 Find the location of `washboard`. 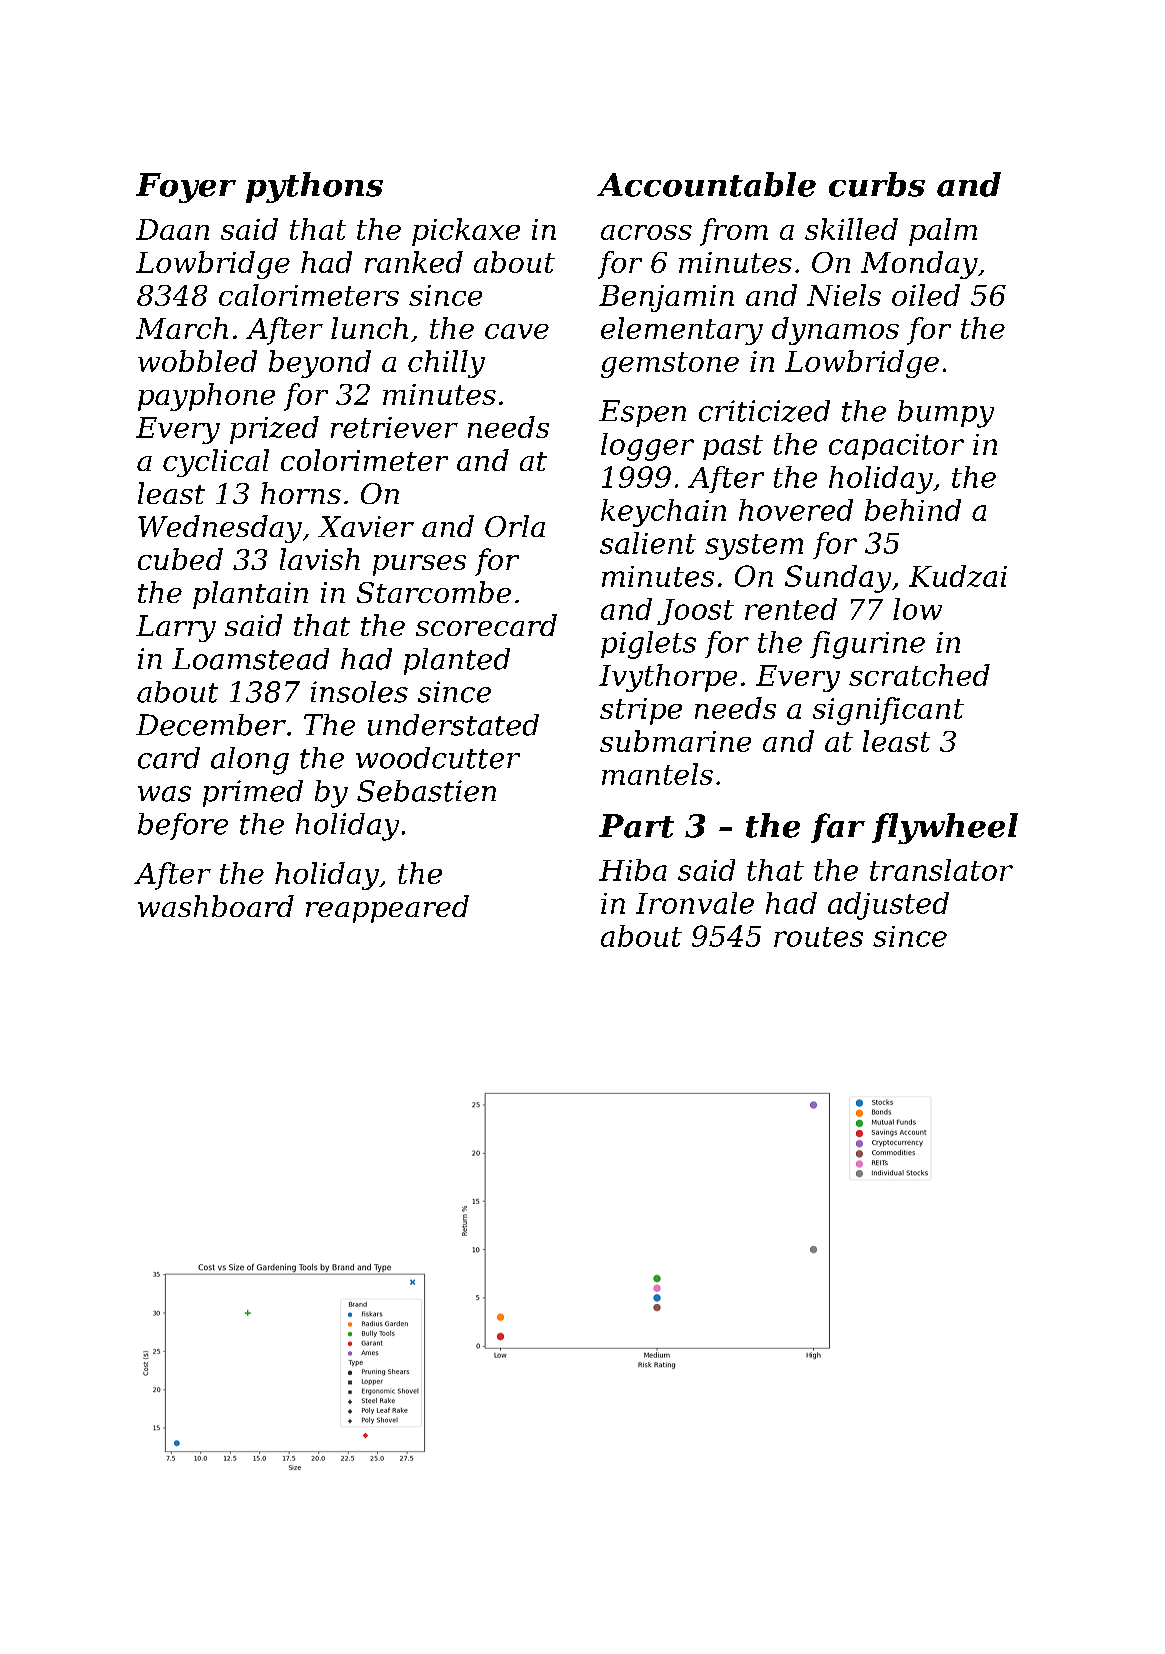

washboard is located at coordinates (216, 906).
